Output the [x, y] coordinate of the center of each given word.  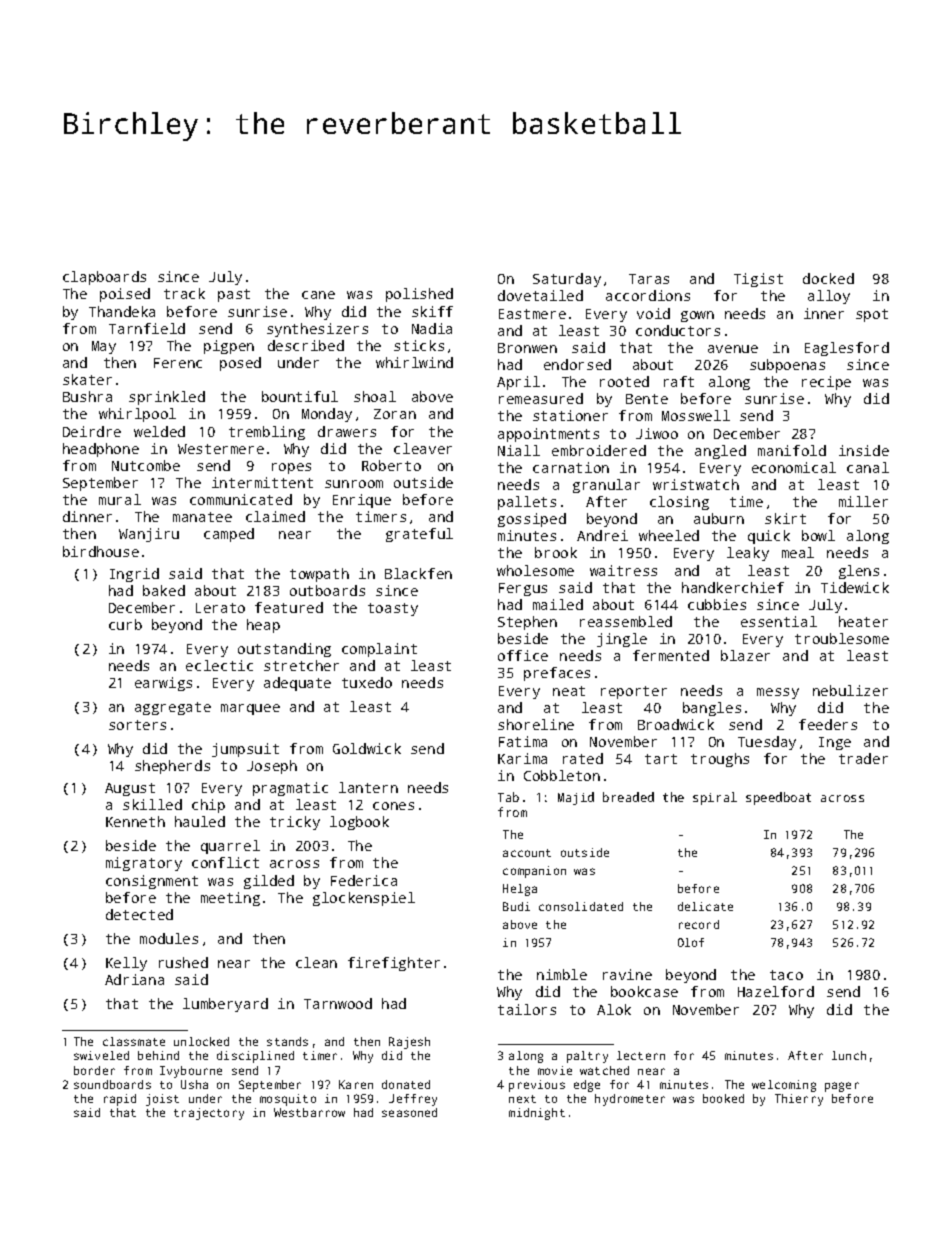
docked [828, 278]
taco [786, 975]
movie [555, 1070]
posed [240, 364]
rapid [120, 1100]
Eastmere [532, 314]
